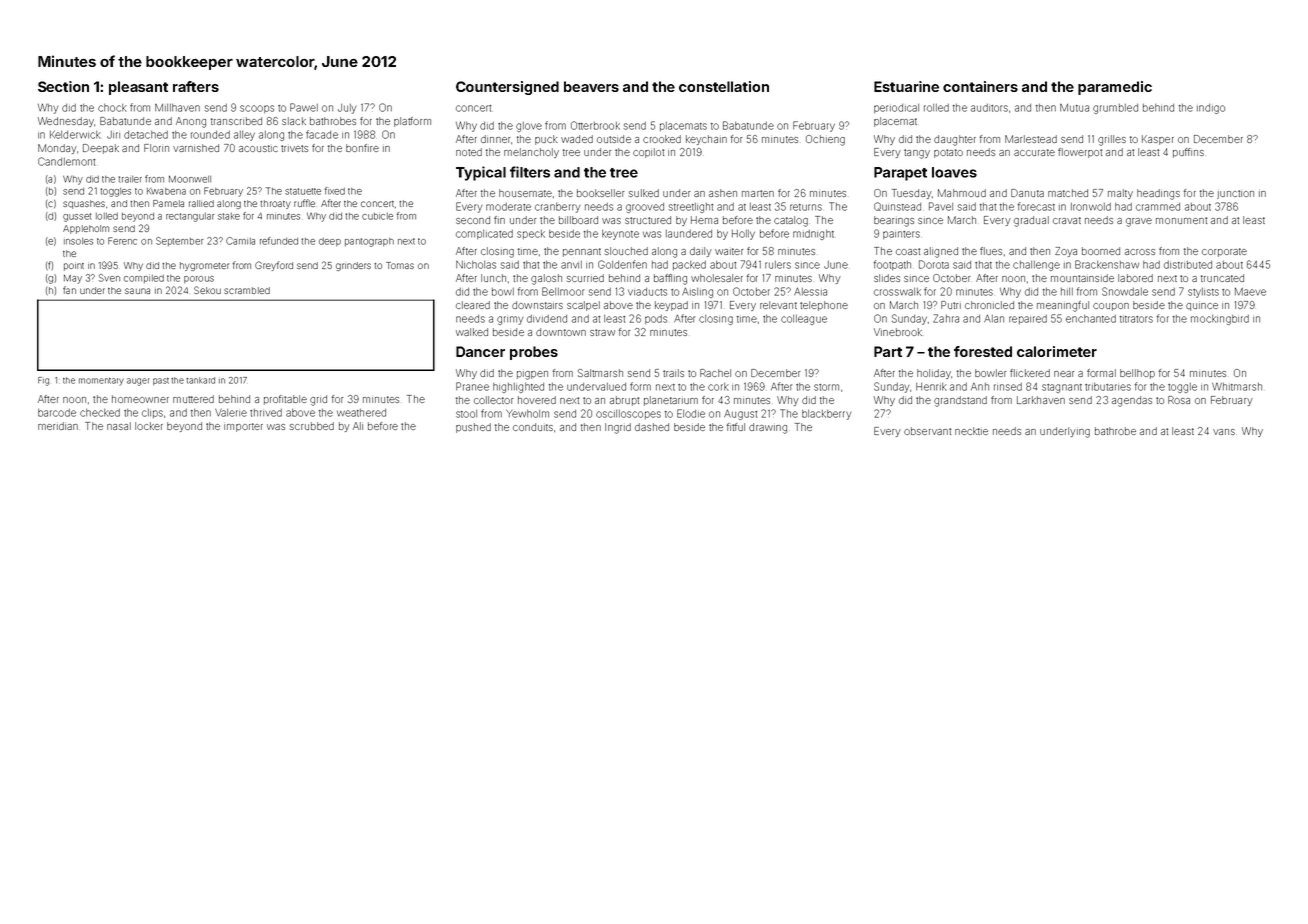 Image resolution: width=1308 pixels, height=924 pixels. What do you see at coordinates (63, 86) in the document?
I see `Section` at bounding box center [63, 86].
